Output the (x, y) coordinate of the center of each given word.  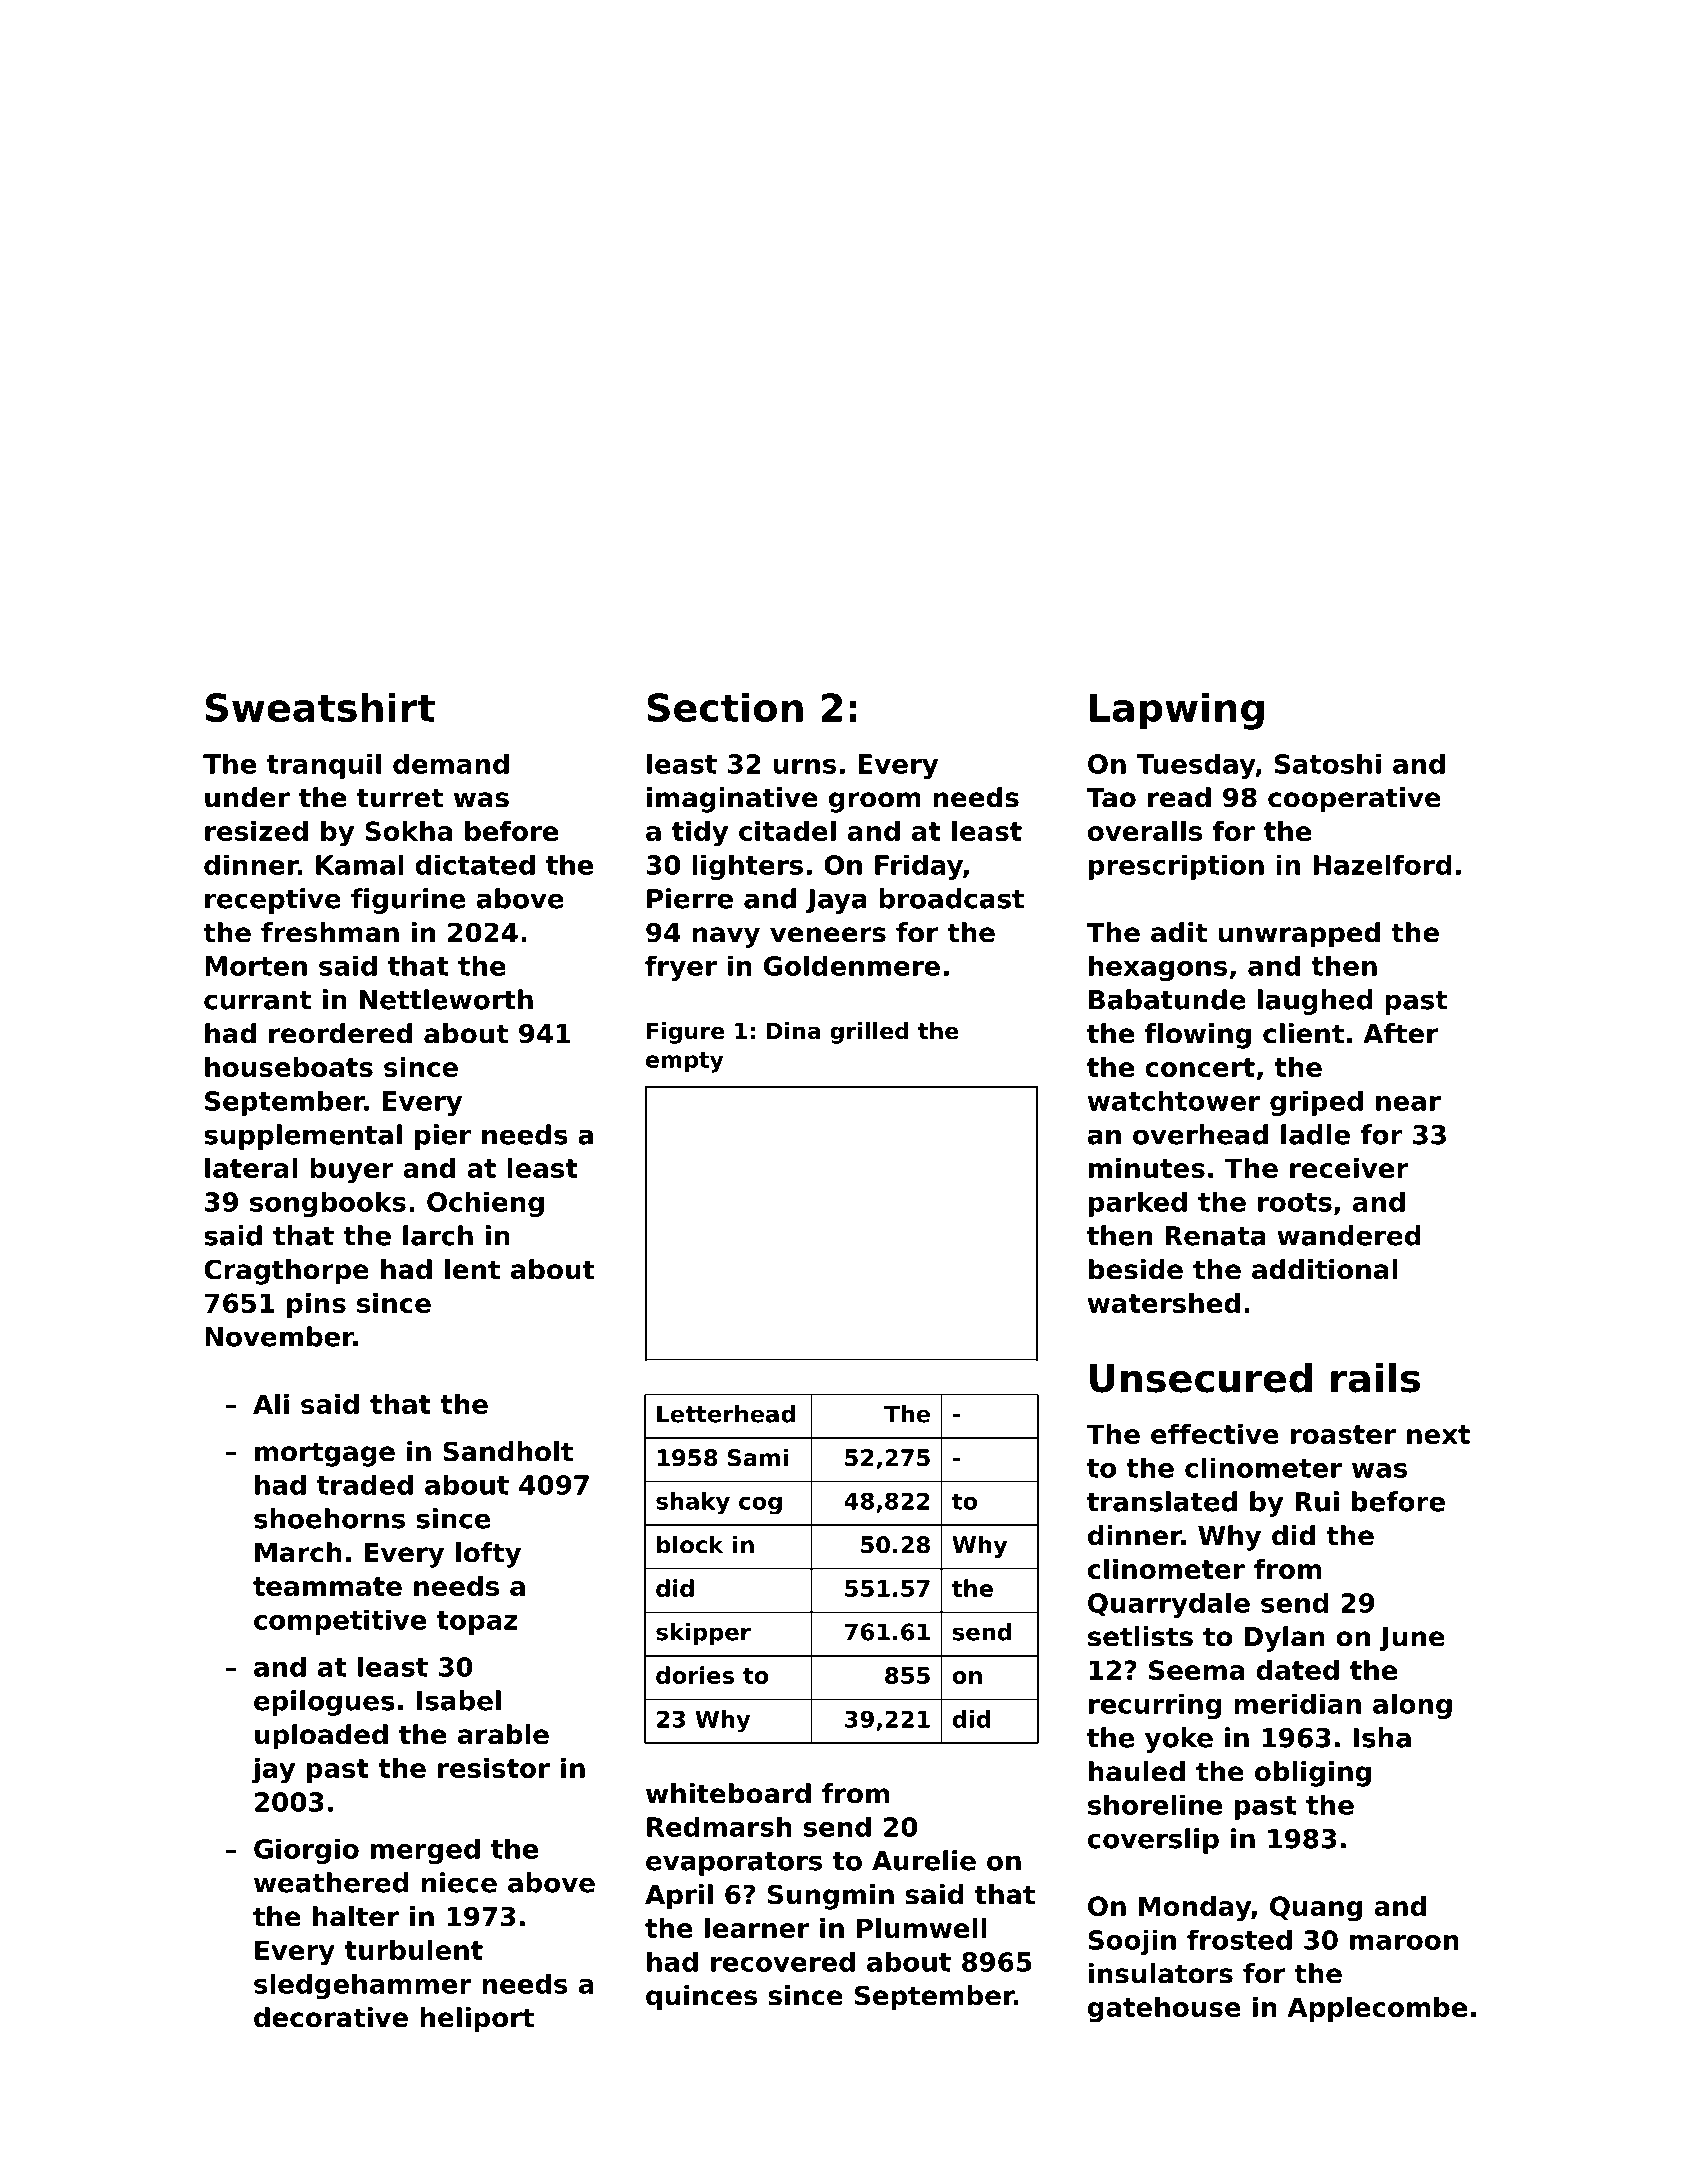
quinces (702, 1998)
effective (1215, 1434)
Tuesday (1196, 766)
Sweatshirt (320, 707)
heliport (477, 2020)
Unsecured (1201, 1378)
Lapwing (1177, 711)
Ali (271, 1404)
